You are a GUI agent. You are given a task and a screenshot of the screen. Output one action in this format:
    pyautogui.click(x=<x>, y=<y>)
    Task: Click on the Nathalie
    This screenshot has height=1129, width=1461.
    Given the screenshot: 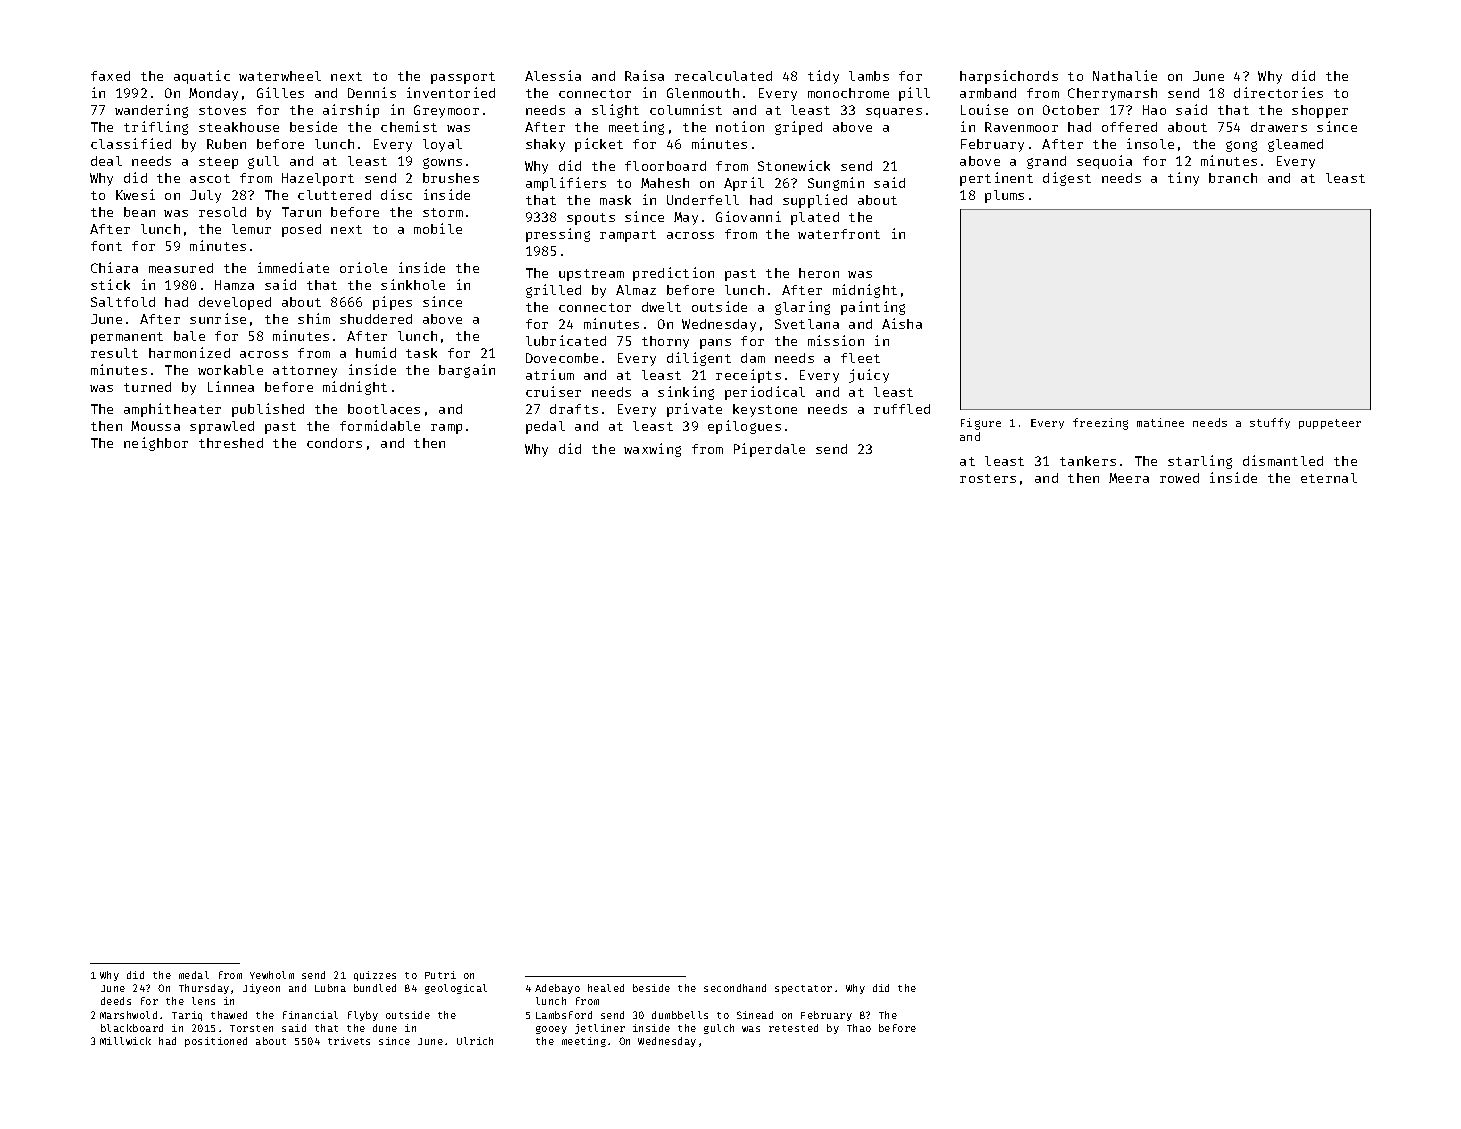 What is the action you would take?
    pyautogui.click(x=1125, y=75)
